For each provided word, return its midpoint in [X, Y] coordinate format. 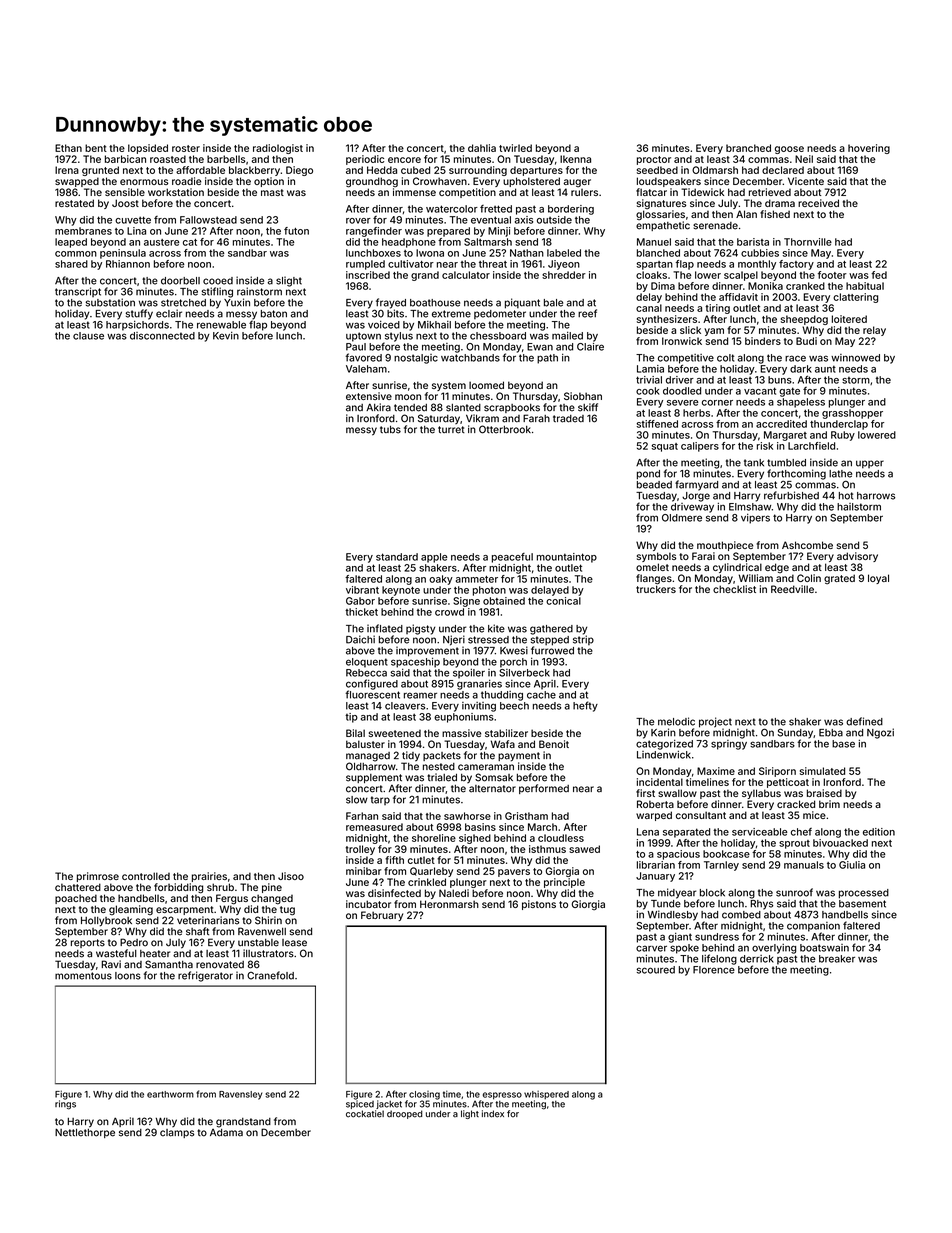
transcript [78, 292]
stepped [550, 641]
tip [351, 718]
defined [864, 721]
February [382, 916]
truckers [656, 589]
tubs [390, 430]
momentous [83, 976]
